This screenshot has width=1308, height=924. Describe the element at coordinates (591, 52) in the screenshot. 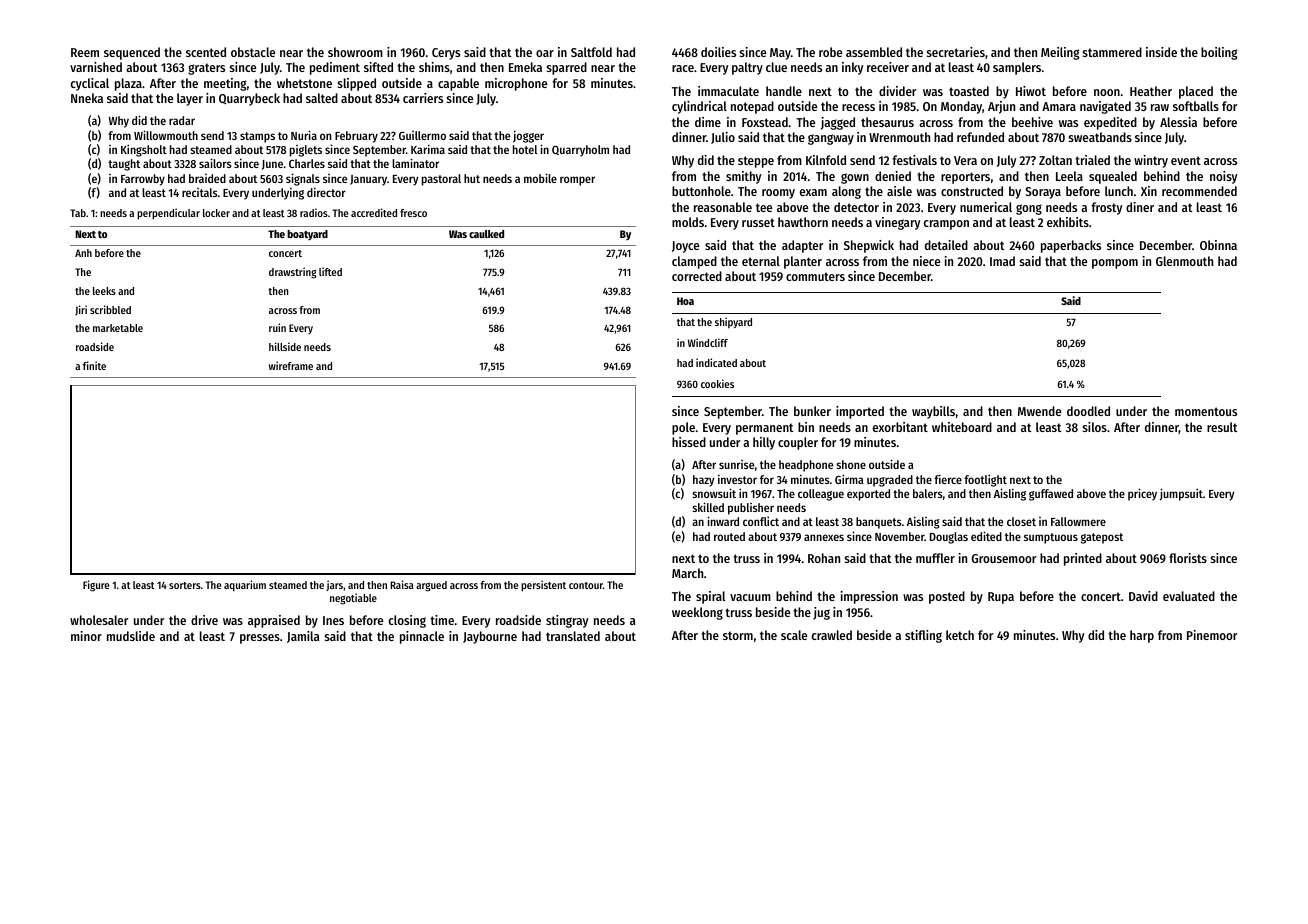

I see `Saltfold` at that location.
